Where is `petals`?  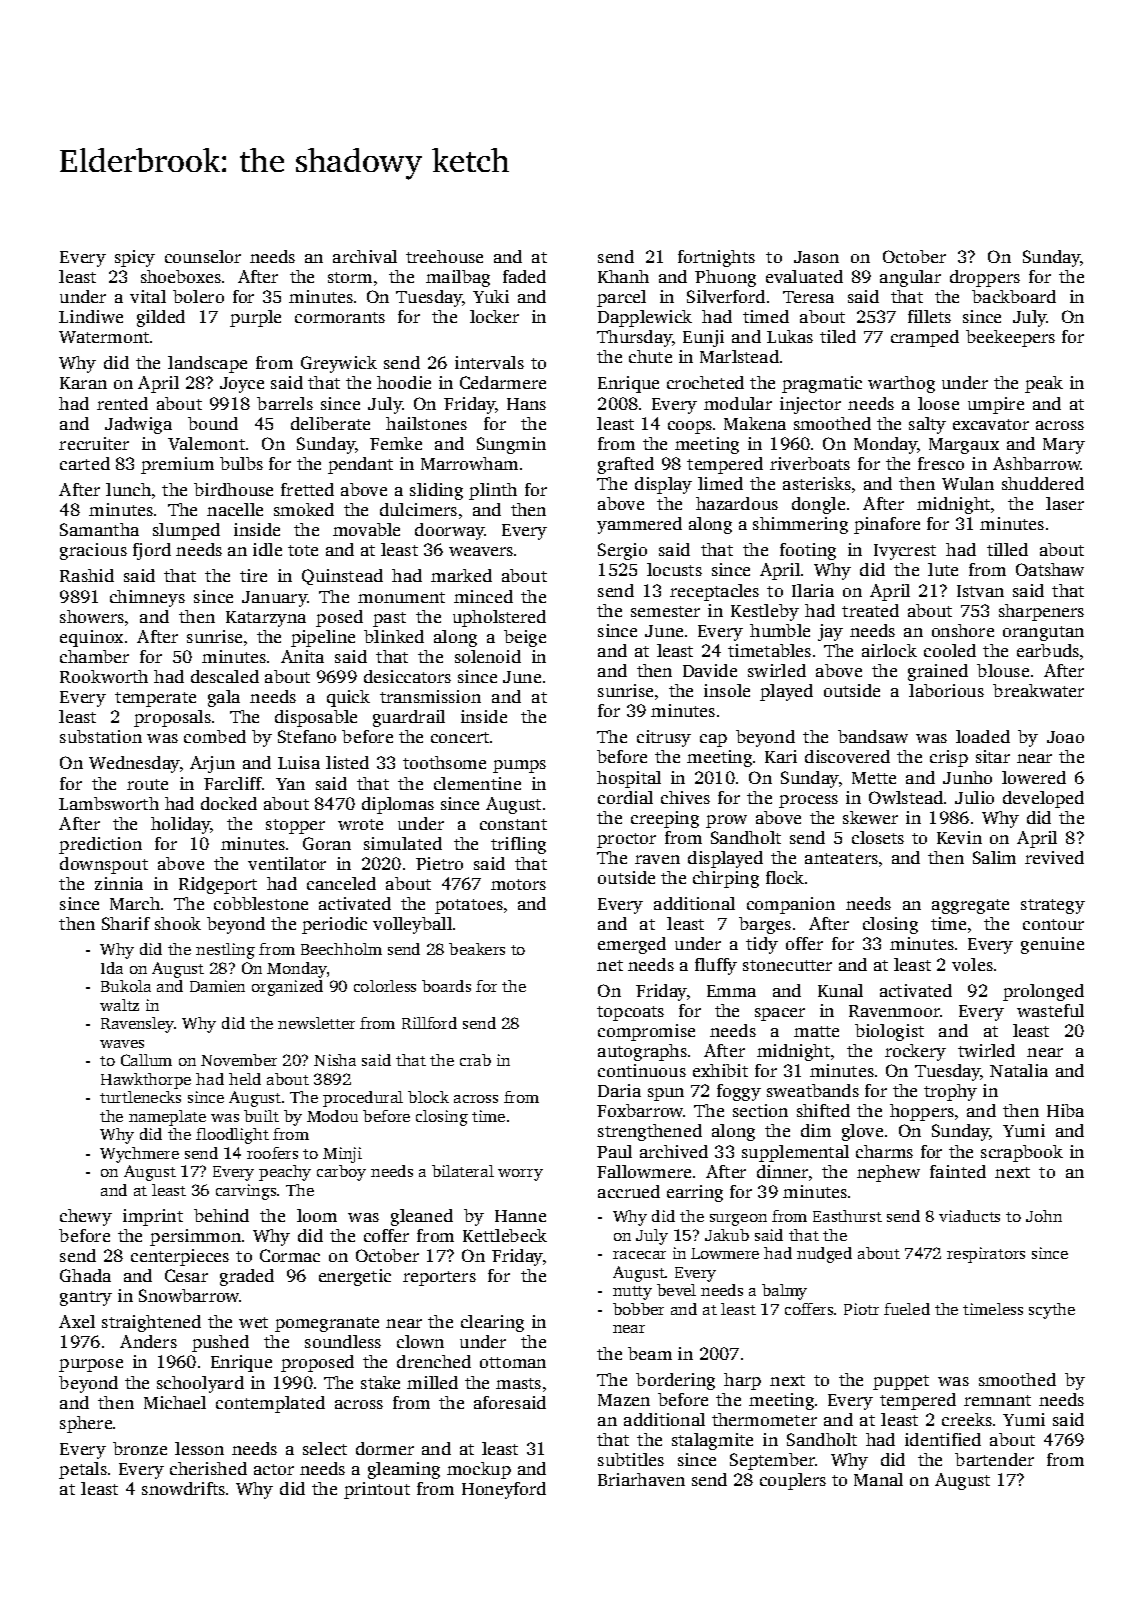
petals is located at coordinates (83, 1470).
